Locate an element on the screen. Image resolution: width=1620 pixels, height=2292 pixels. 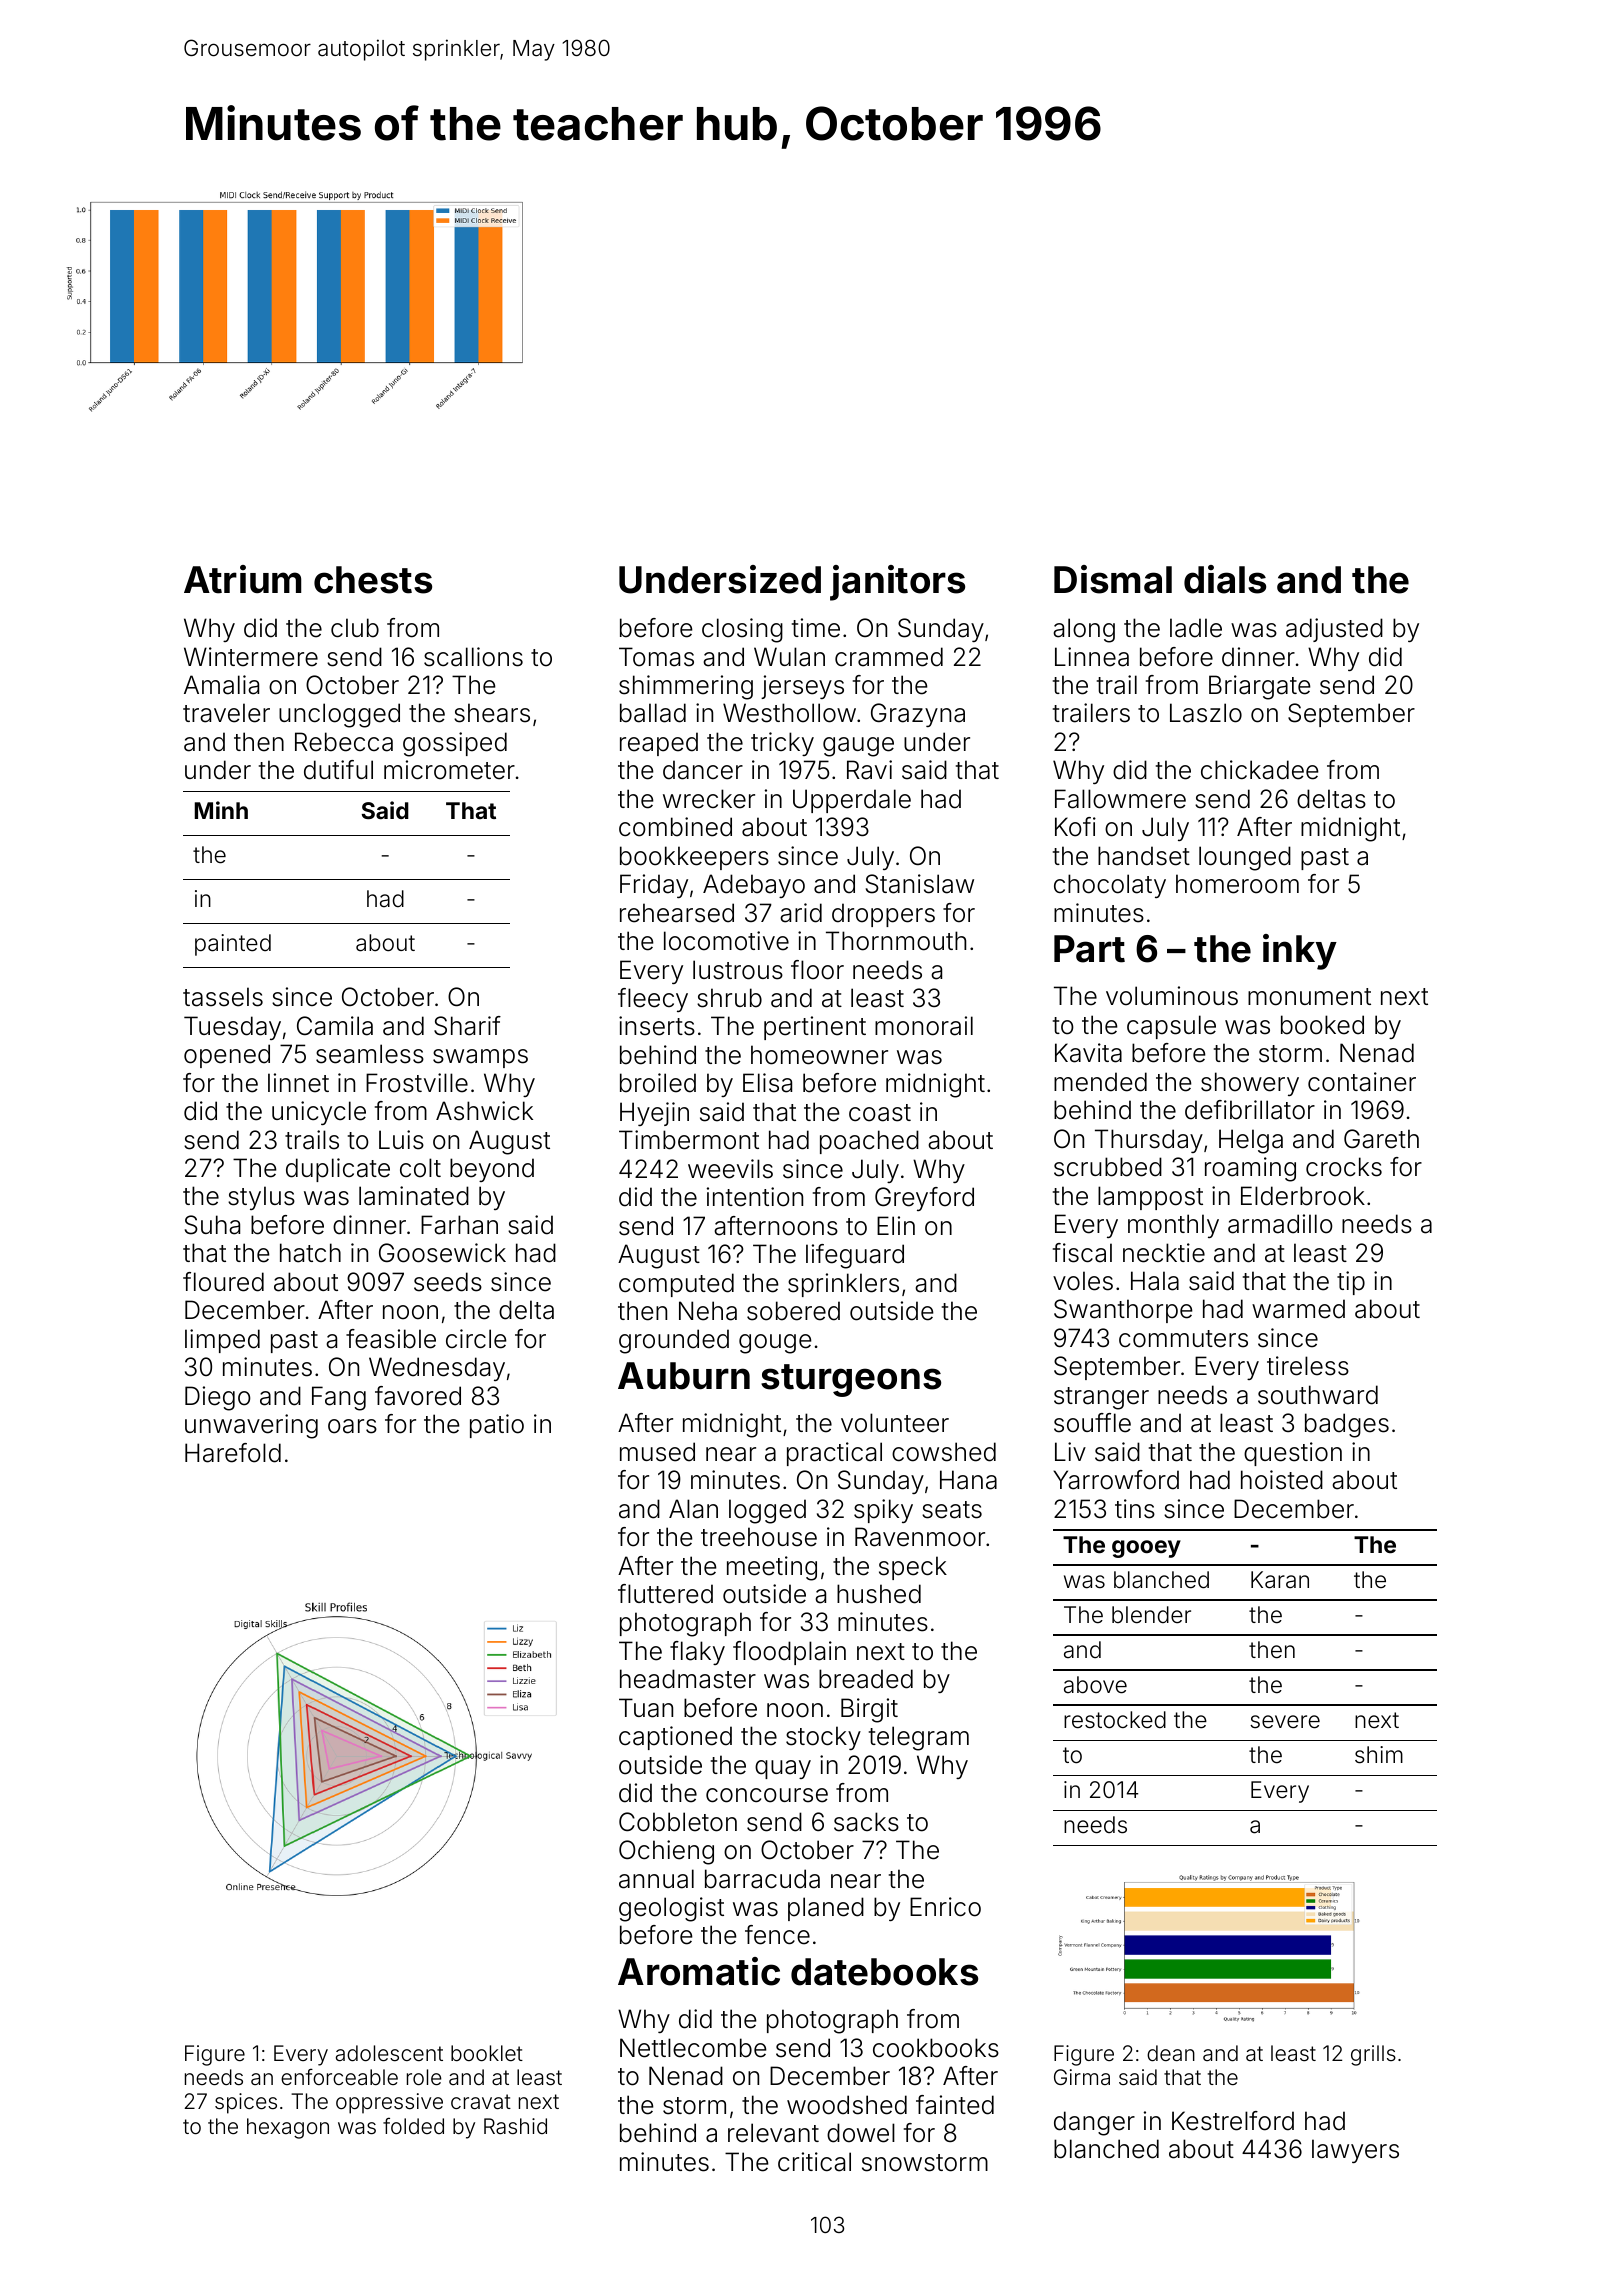
restocked is located at coordinates (1115, 1720).
